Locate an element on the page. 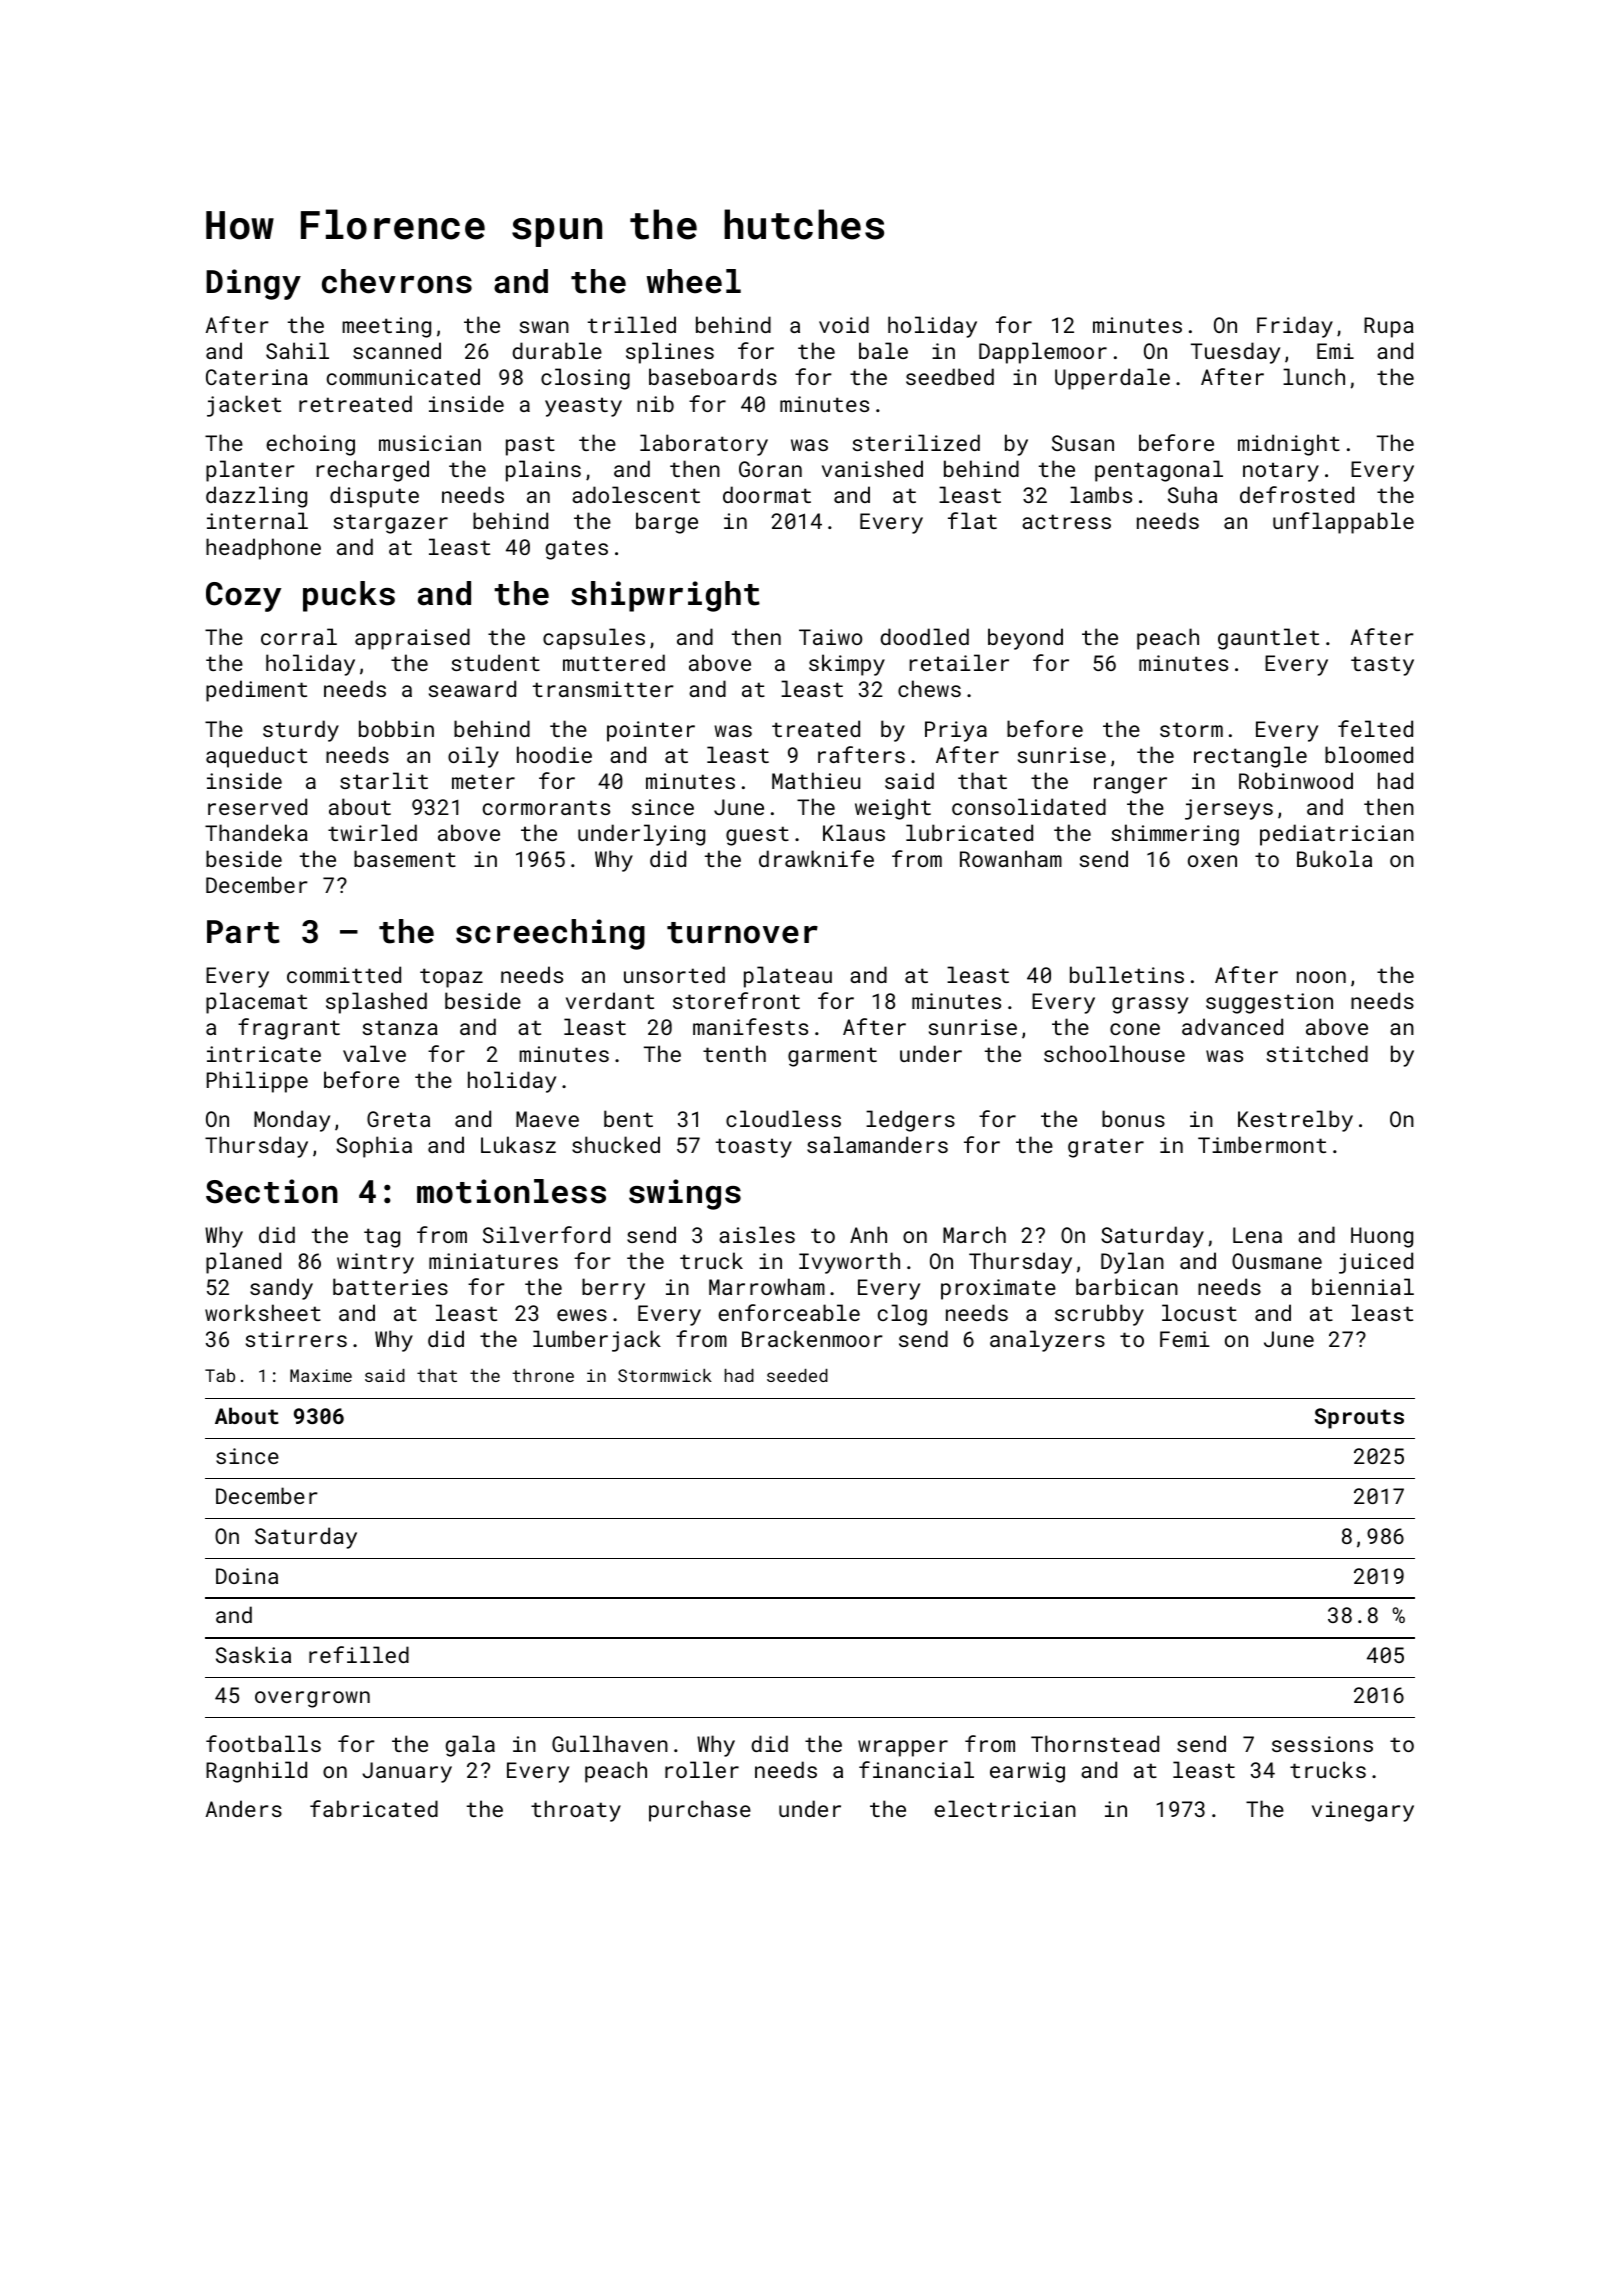 The image size is (1620, 2292). internal is located at coordinates (257, 520).
